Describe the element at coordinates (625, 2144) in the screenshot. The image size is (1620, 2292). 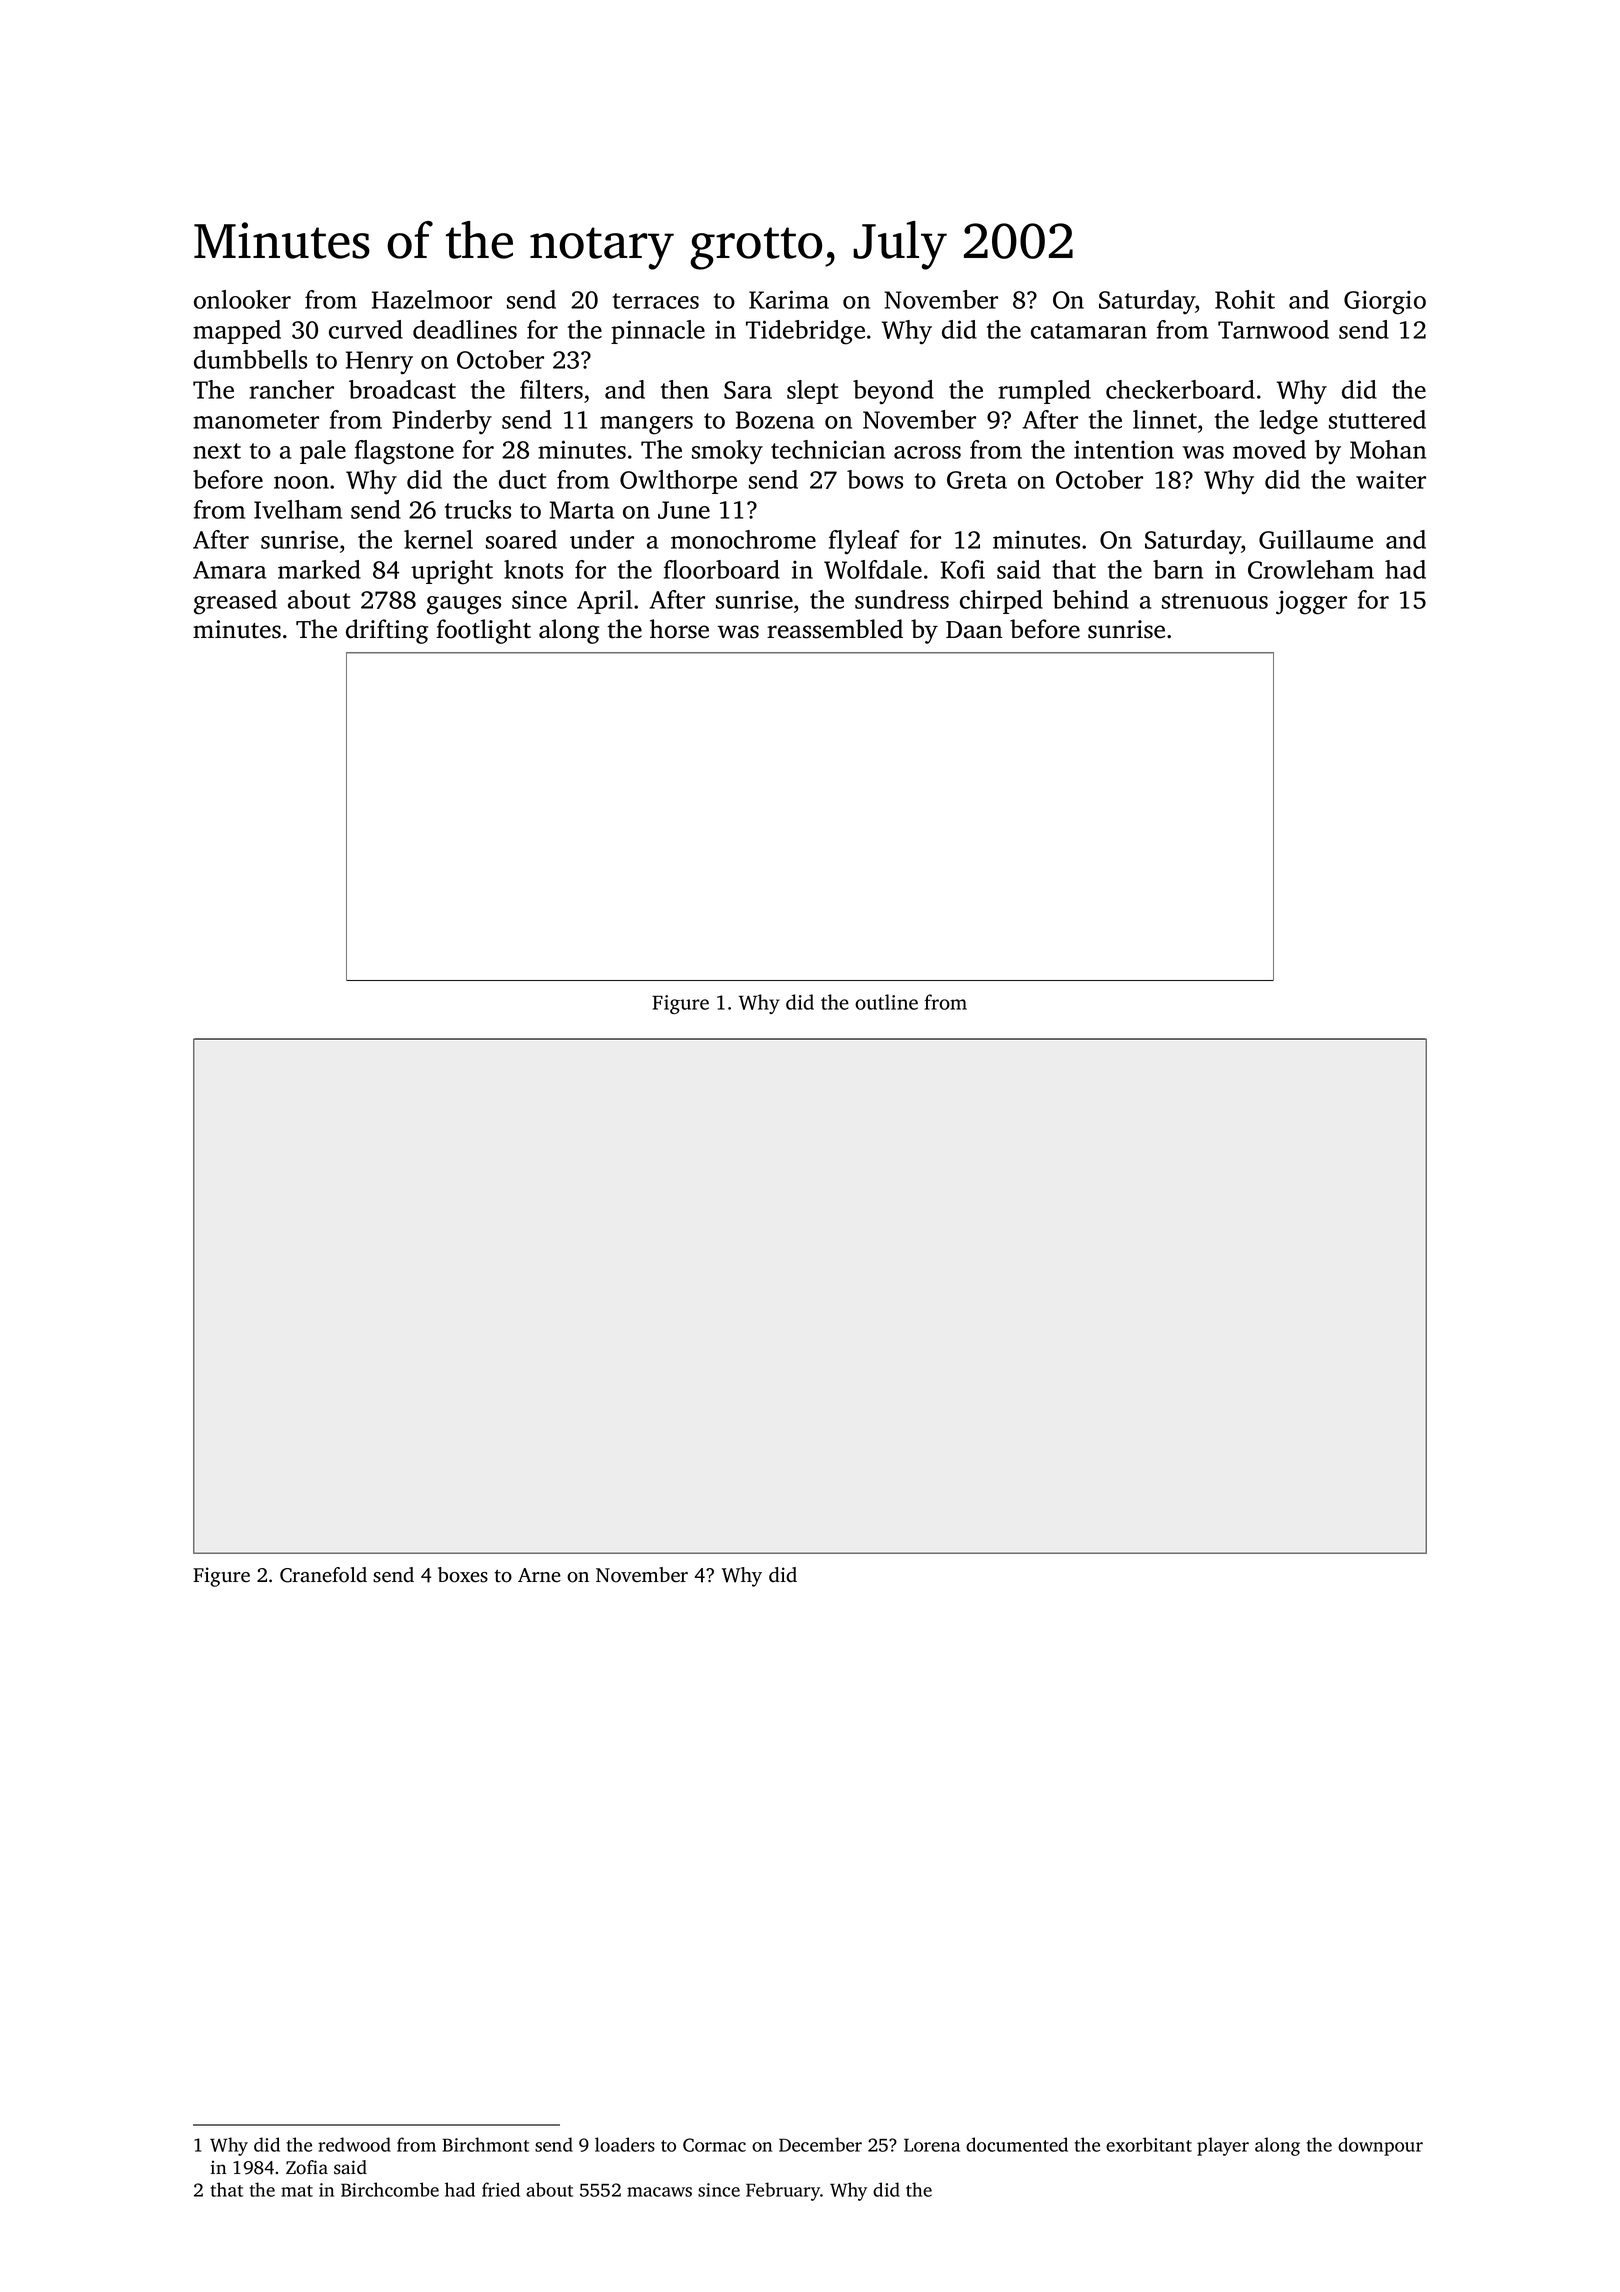
I see `loaders` at that location.
